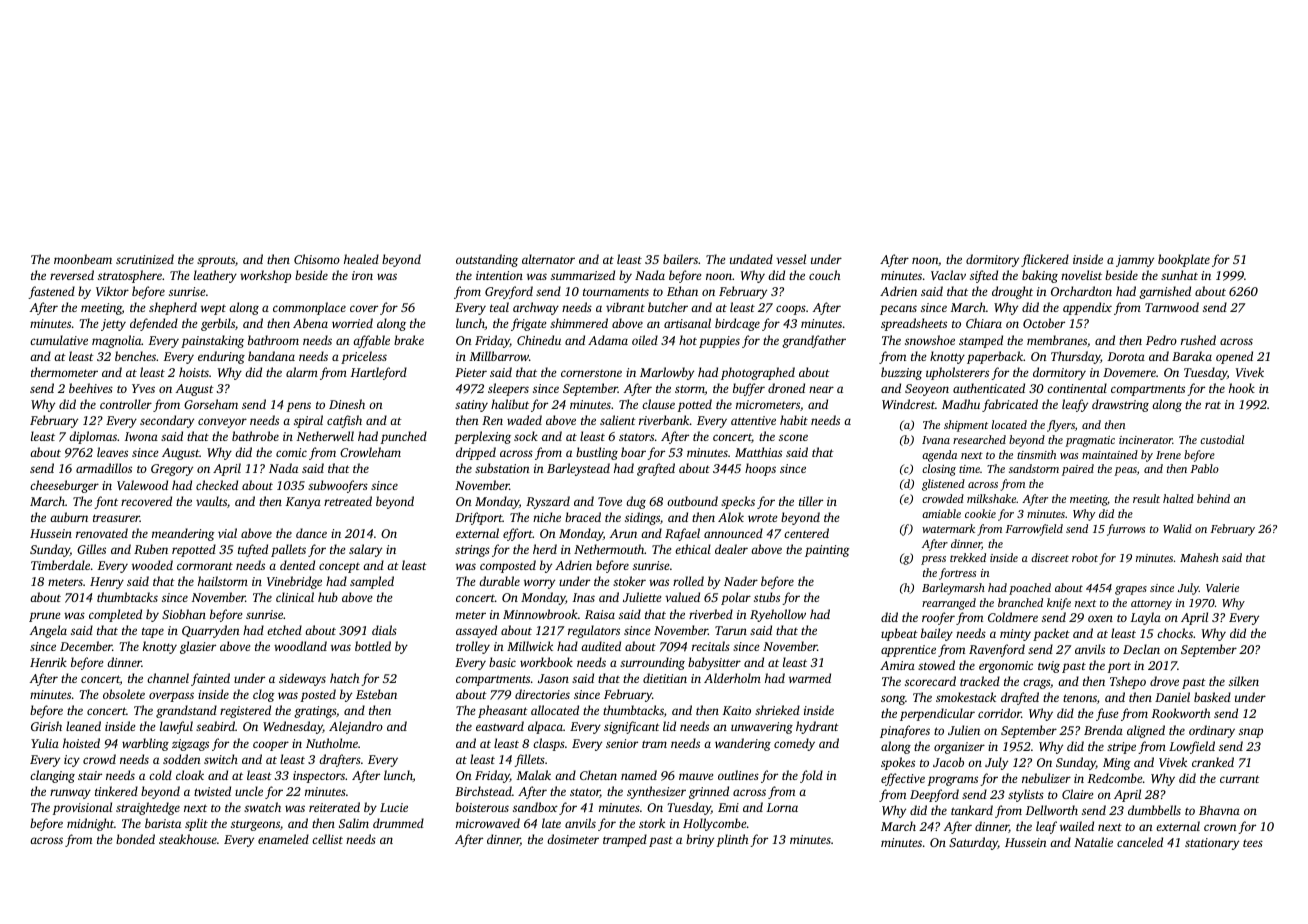 This document has height=924, width=1308. Describe the element at coordinates (1199, 557) in the document. I see `Mahesh` at that location.
